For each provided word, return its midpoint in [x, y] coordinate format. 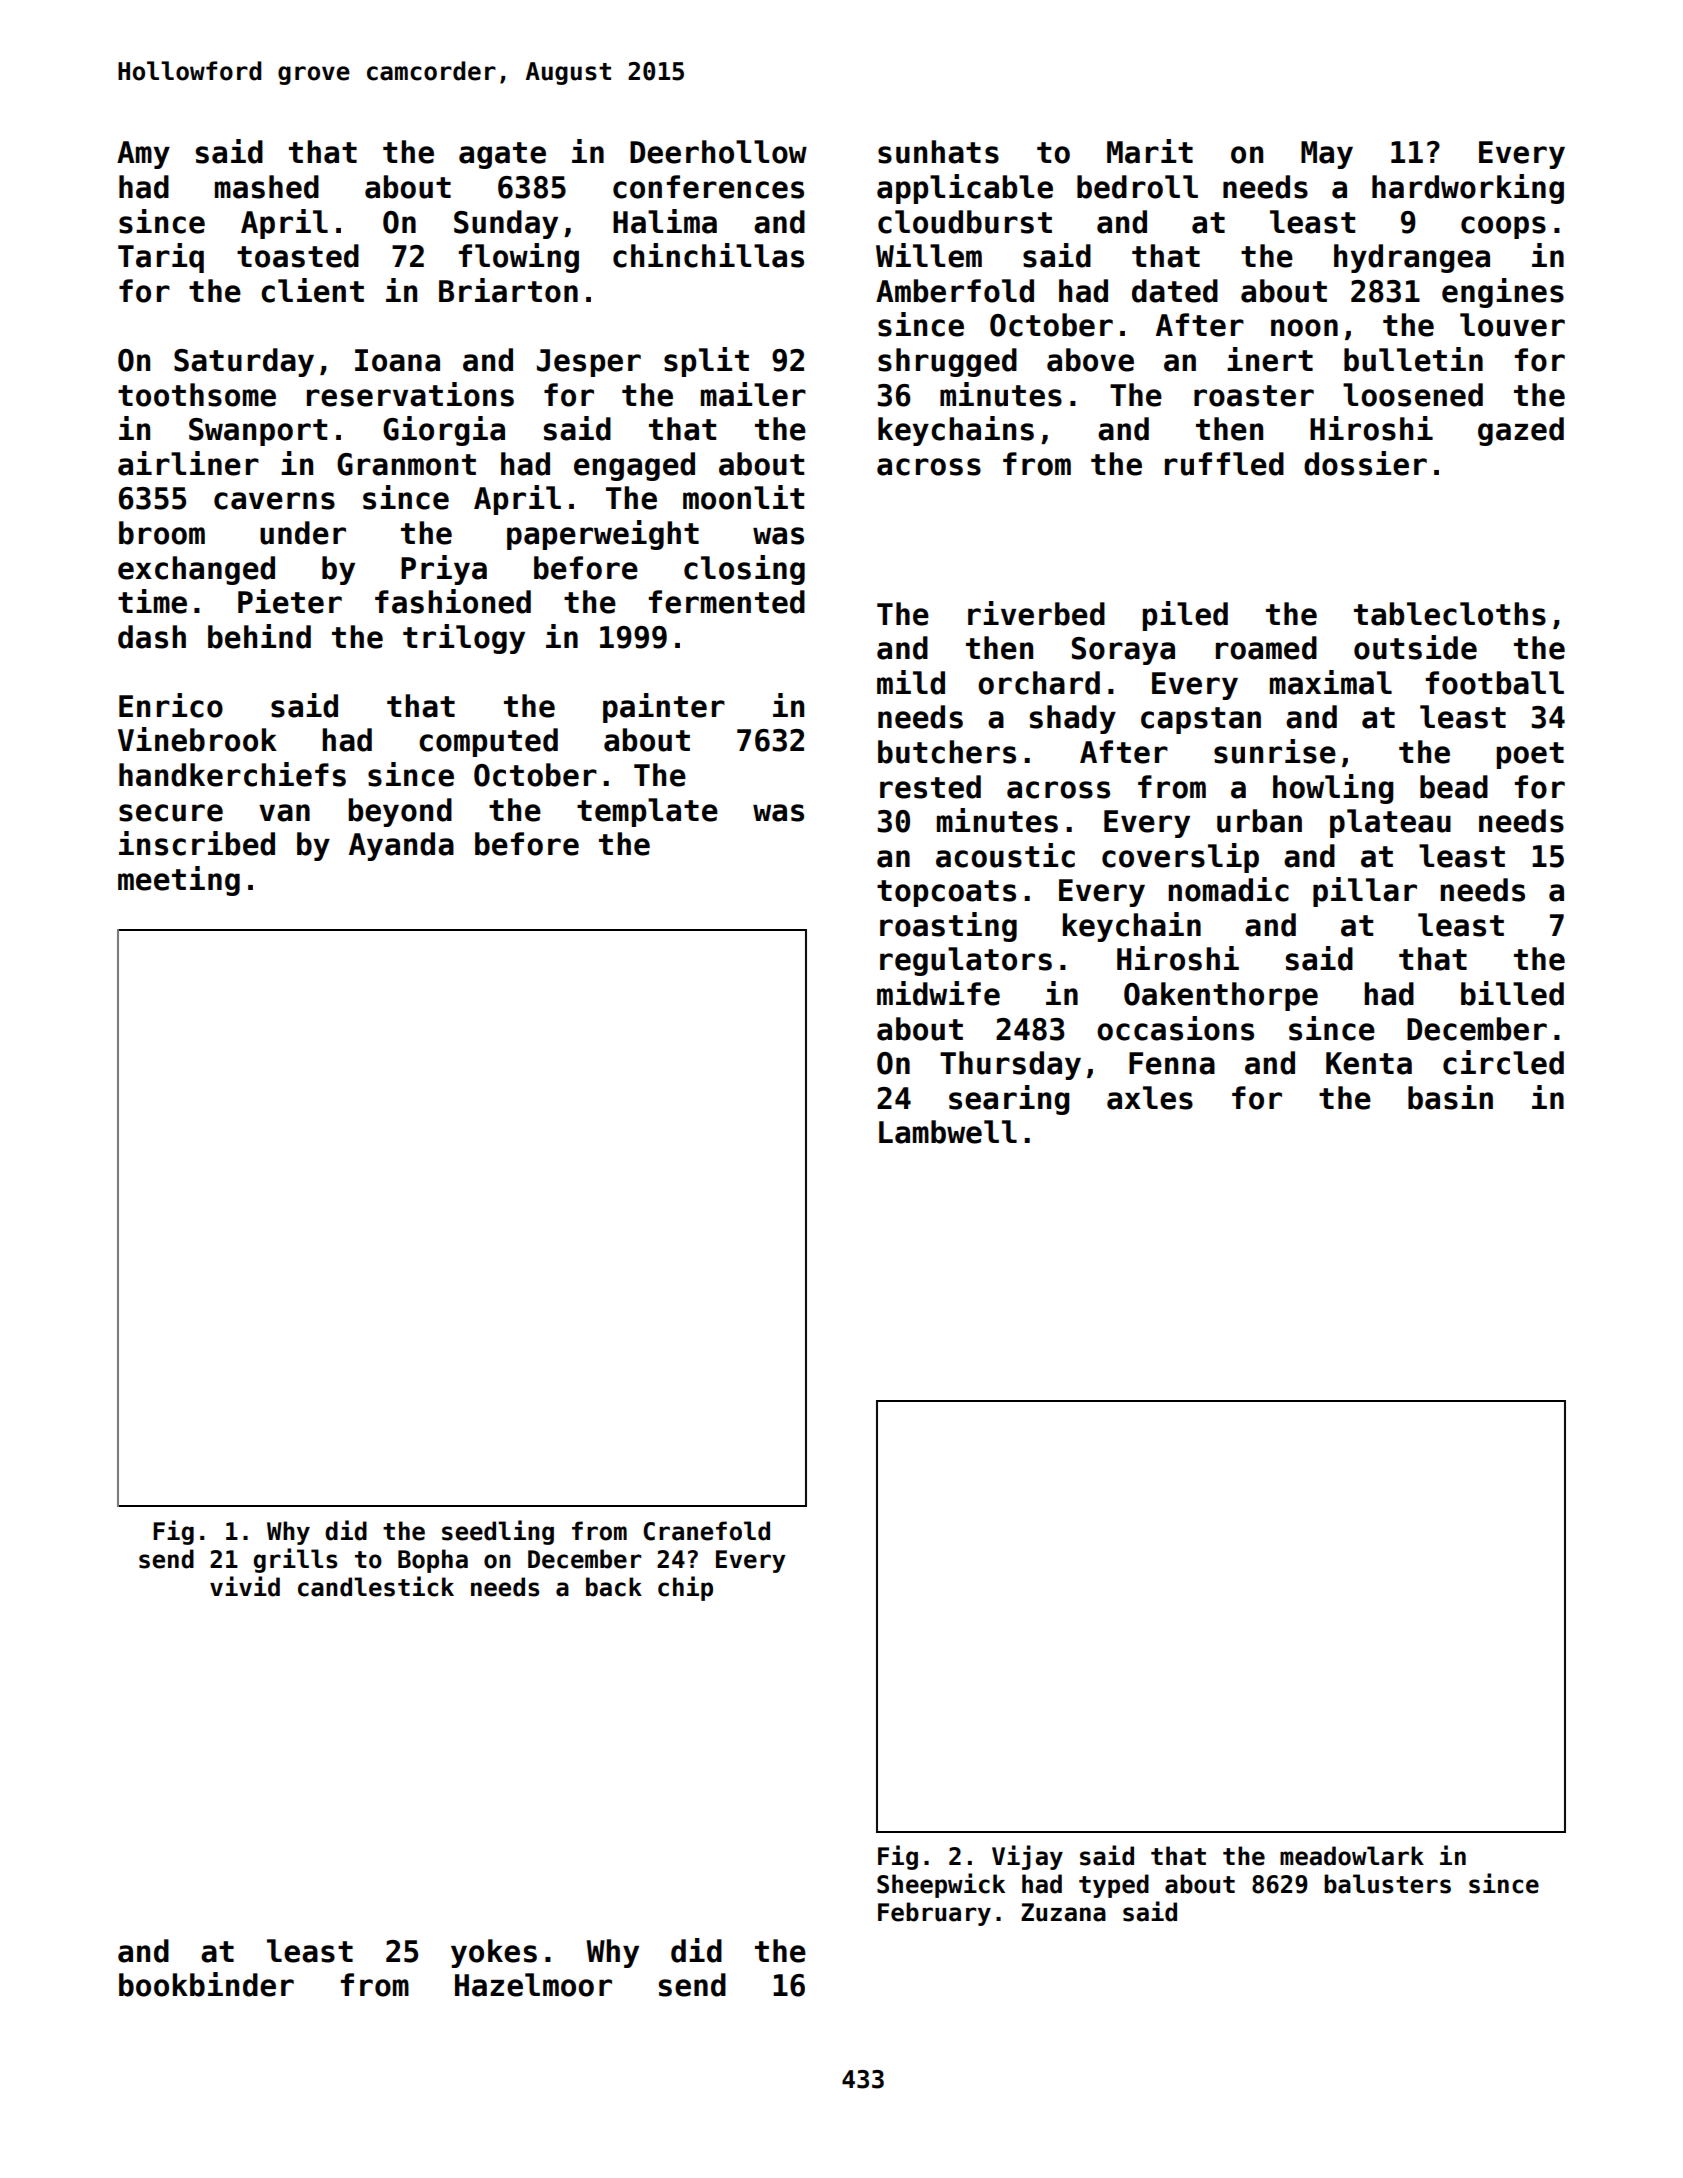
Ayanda [401, 846]
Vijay [1027, 1857]
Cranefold [706, 1531]
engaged [634, 466]
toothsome [197, 395]
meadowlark [1352, 1856]
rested [930, 787]
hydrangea [1412, 258]
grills [295, 1560]
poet [1530, 755]
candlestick [376, 1586]
